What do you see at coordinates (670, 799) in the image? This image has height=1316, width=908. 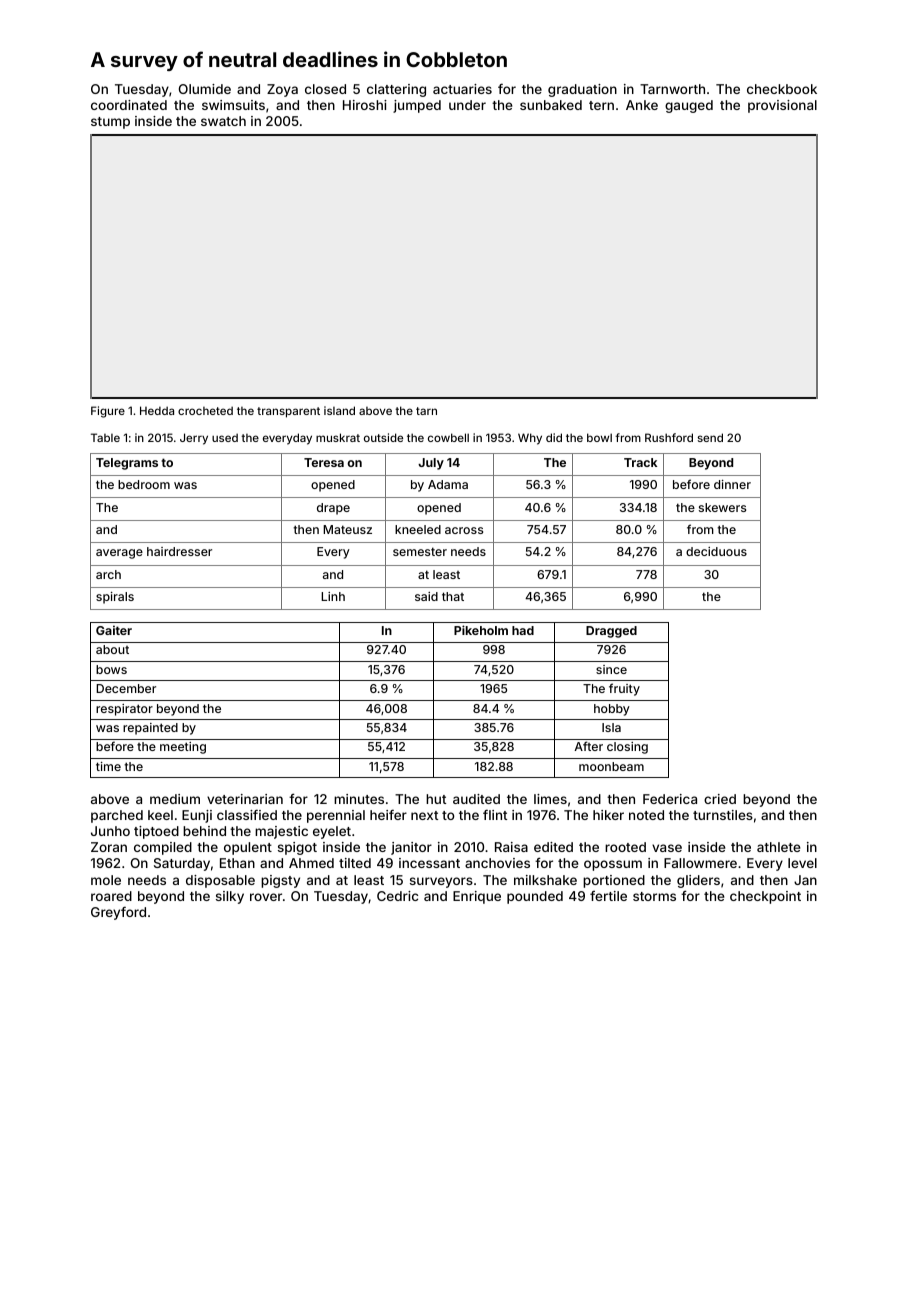 I see `Federica` at bounding box center [670, 799].
